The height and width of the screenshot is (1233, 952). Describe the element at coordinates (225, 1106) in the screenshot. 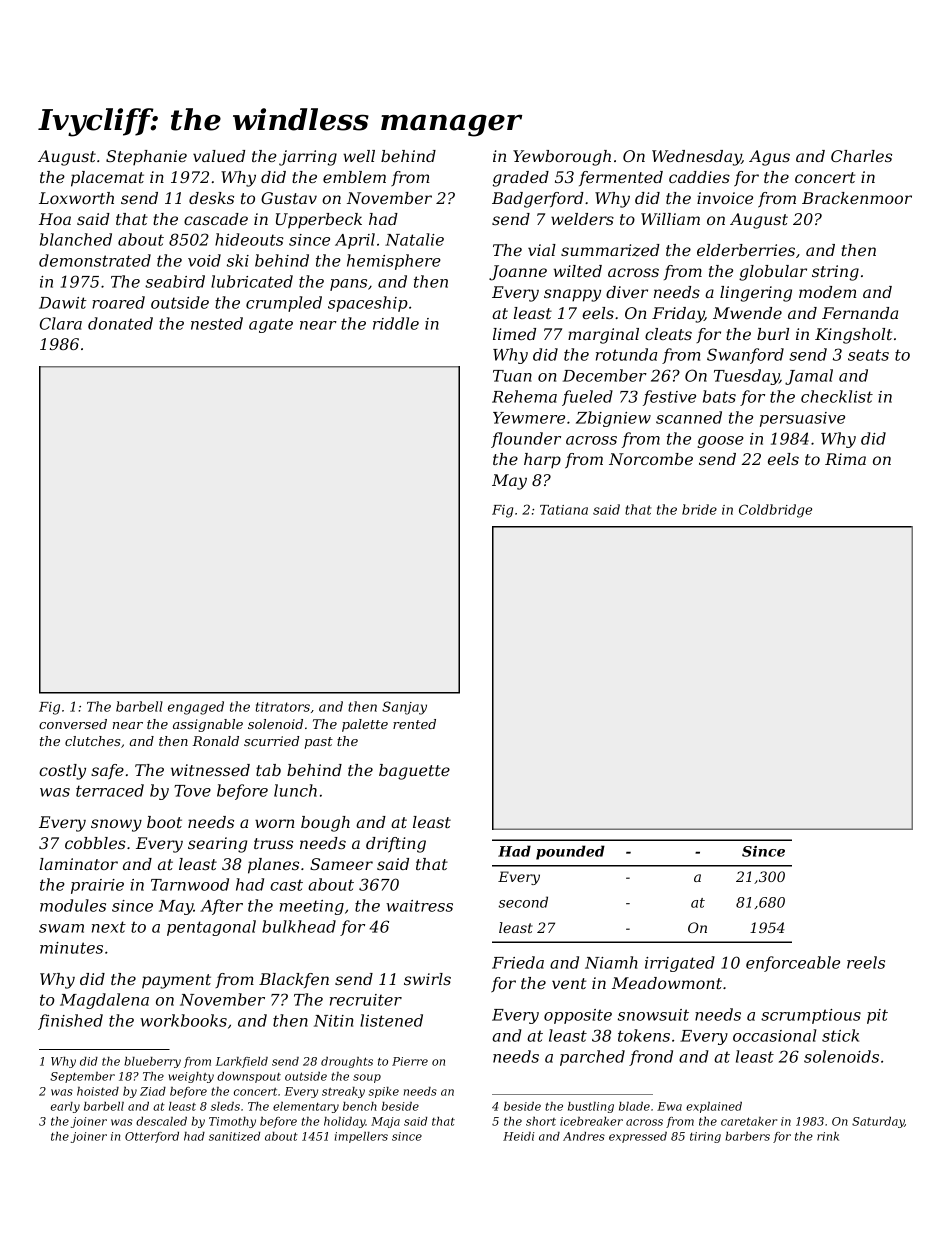

I see `sleds` at that location.
